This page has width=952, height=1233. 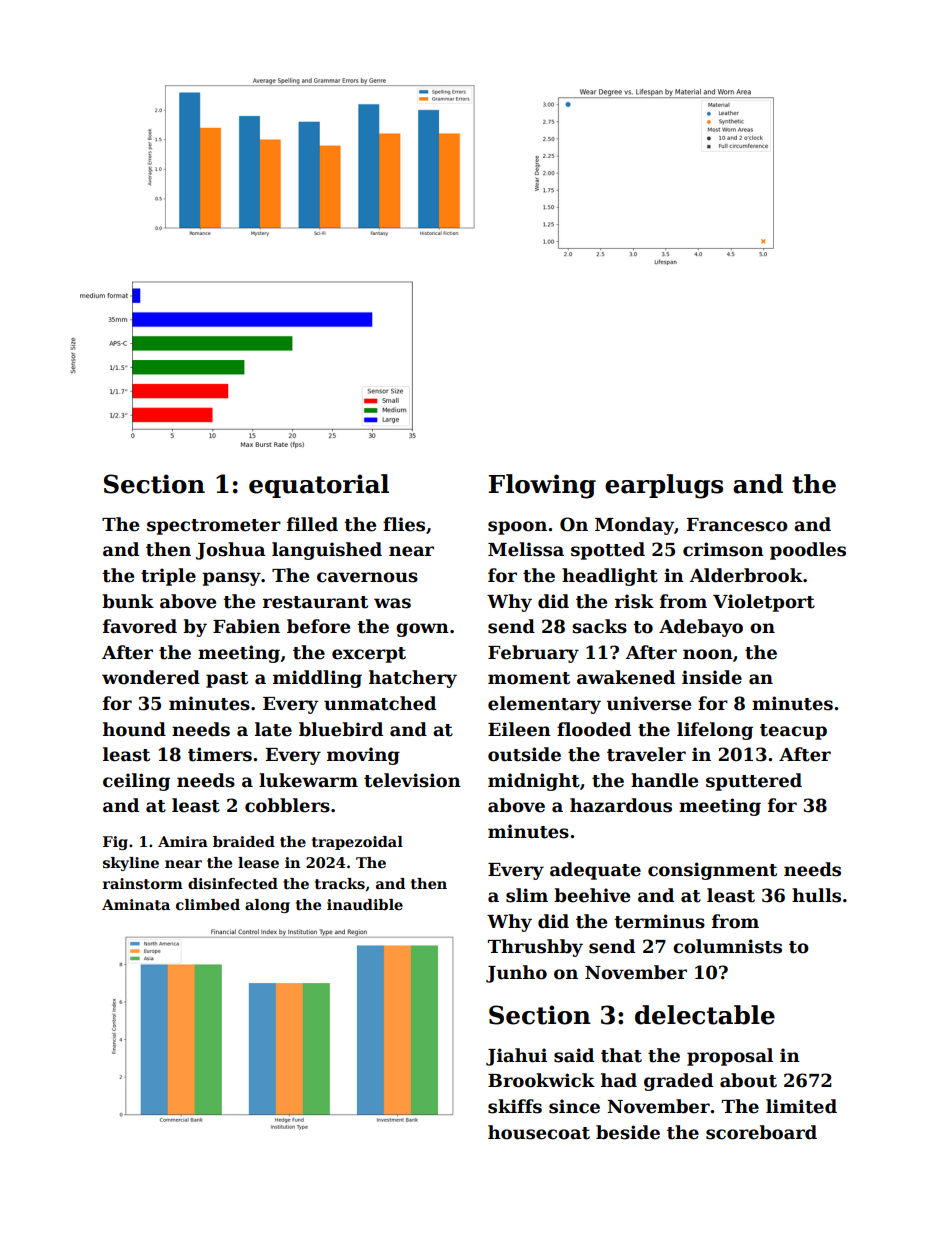 What do you see at coordinates (808, 551) in the page?
I see `poodles` at bounding box center [808, 551].
